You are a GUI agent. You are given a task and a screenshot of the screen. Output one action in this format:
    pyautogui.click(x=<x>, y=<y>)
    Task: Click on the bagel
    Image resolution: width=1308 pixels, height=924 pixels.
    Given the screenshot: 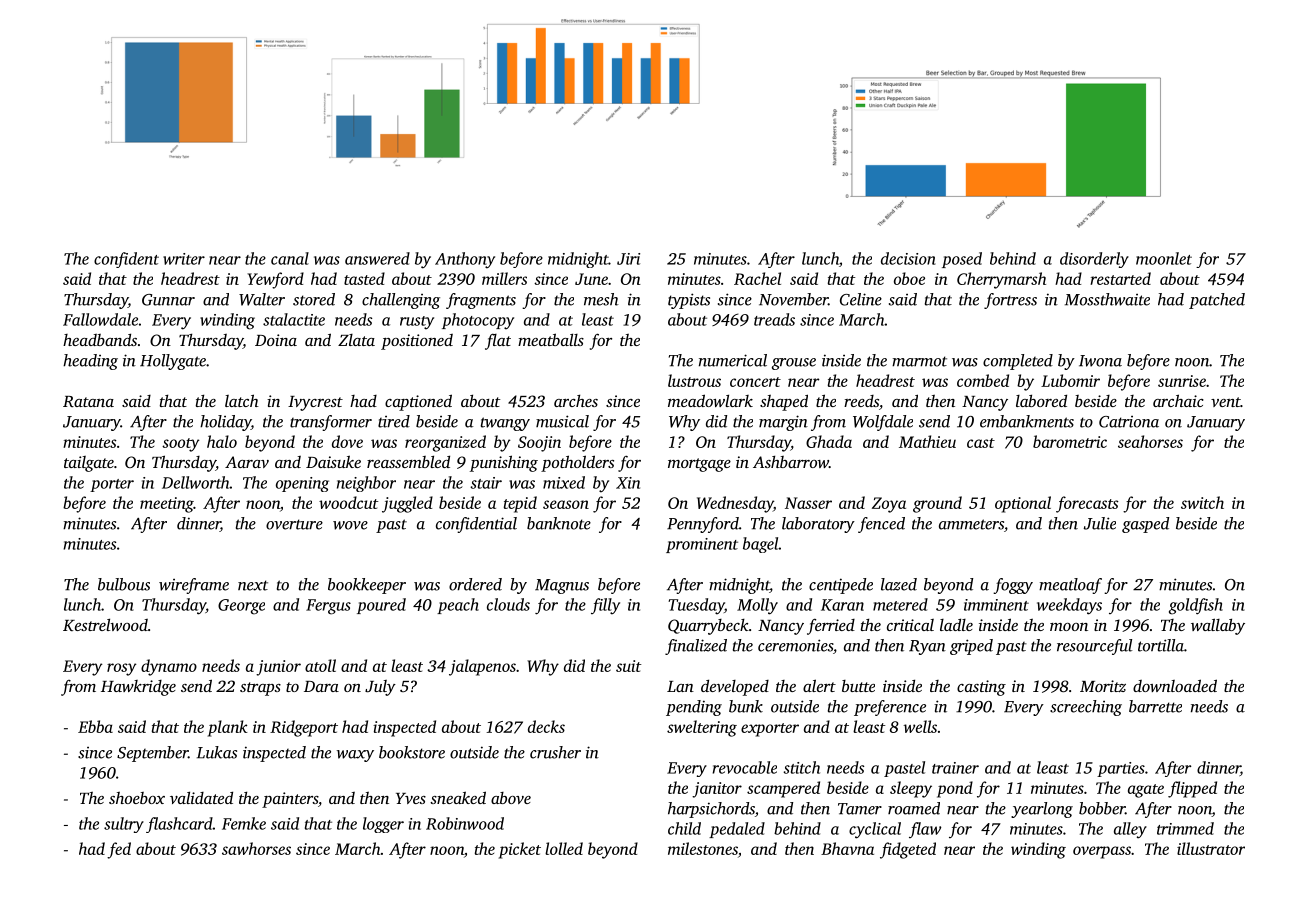 What is the action you would take?
    pyautogui.click(x=761, y=545)
